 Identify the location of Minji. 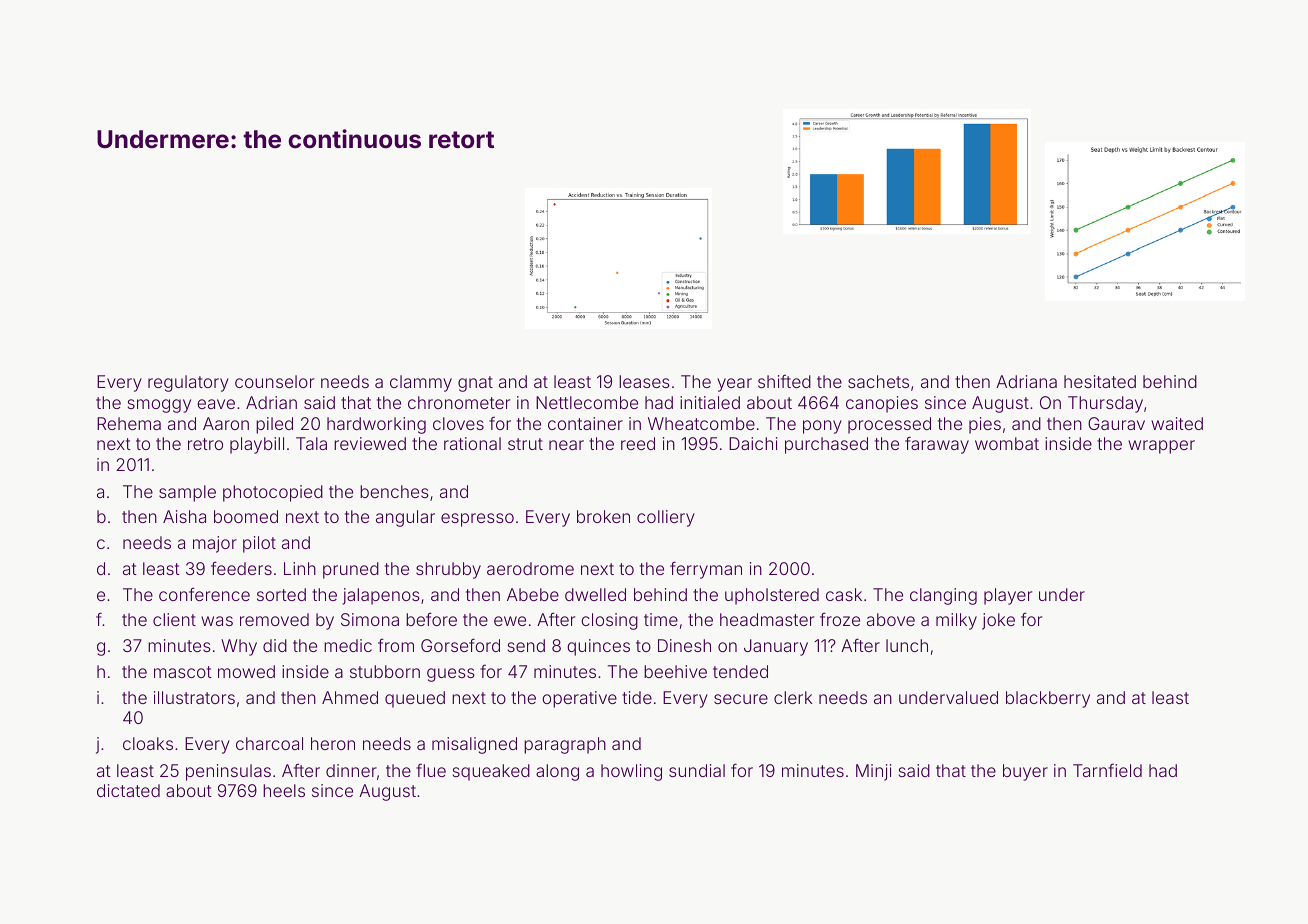
(873, 772).
